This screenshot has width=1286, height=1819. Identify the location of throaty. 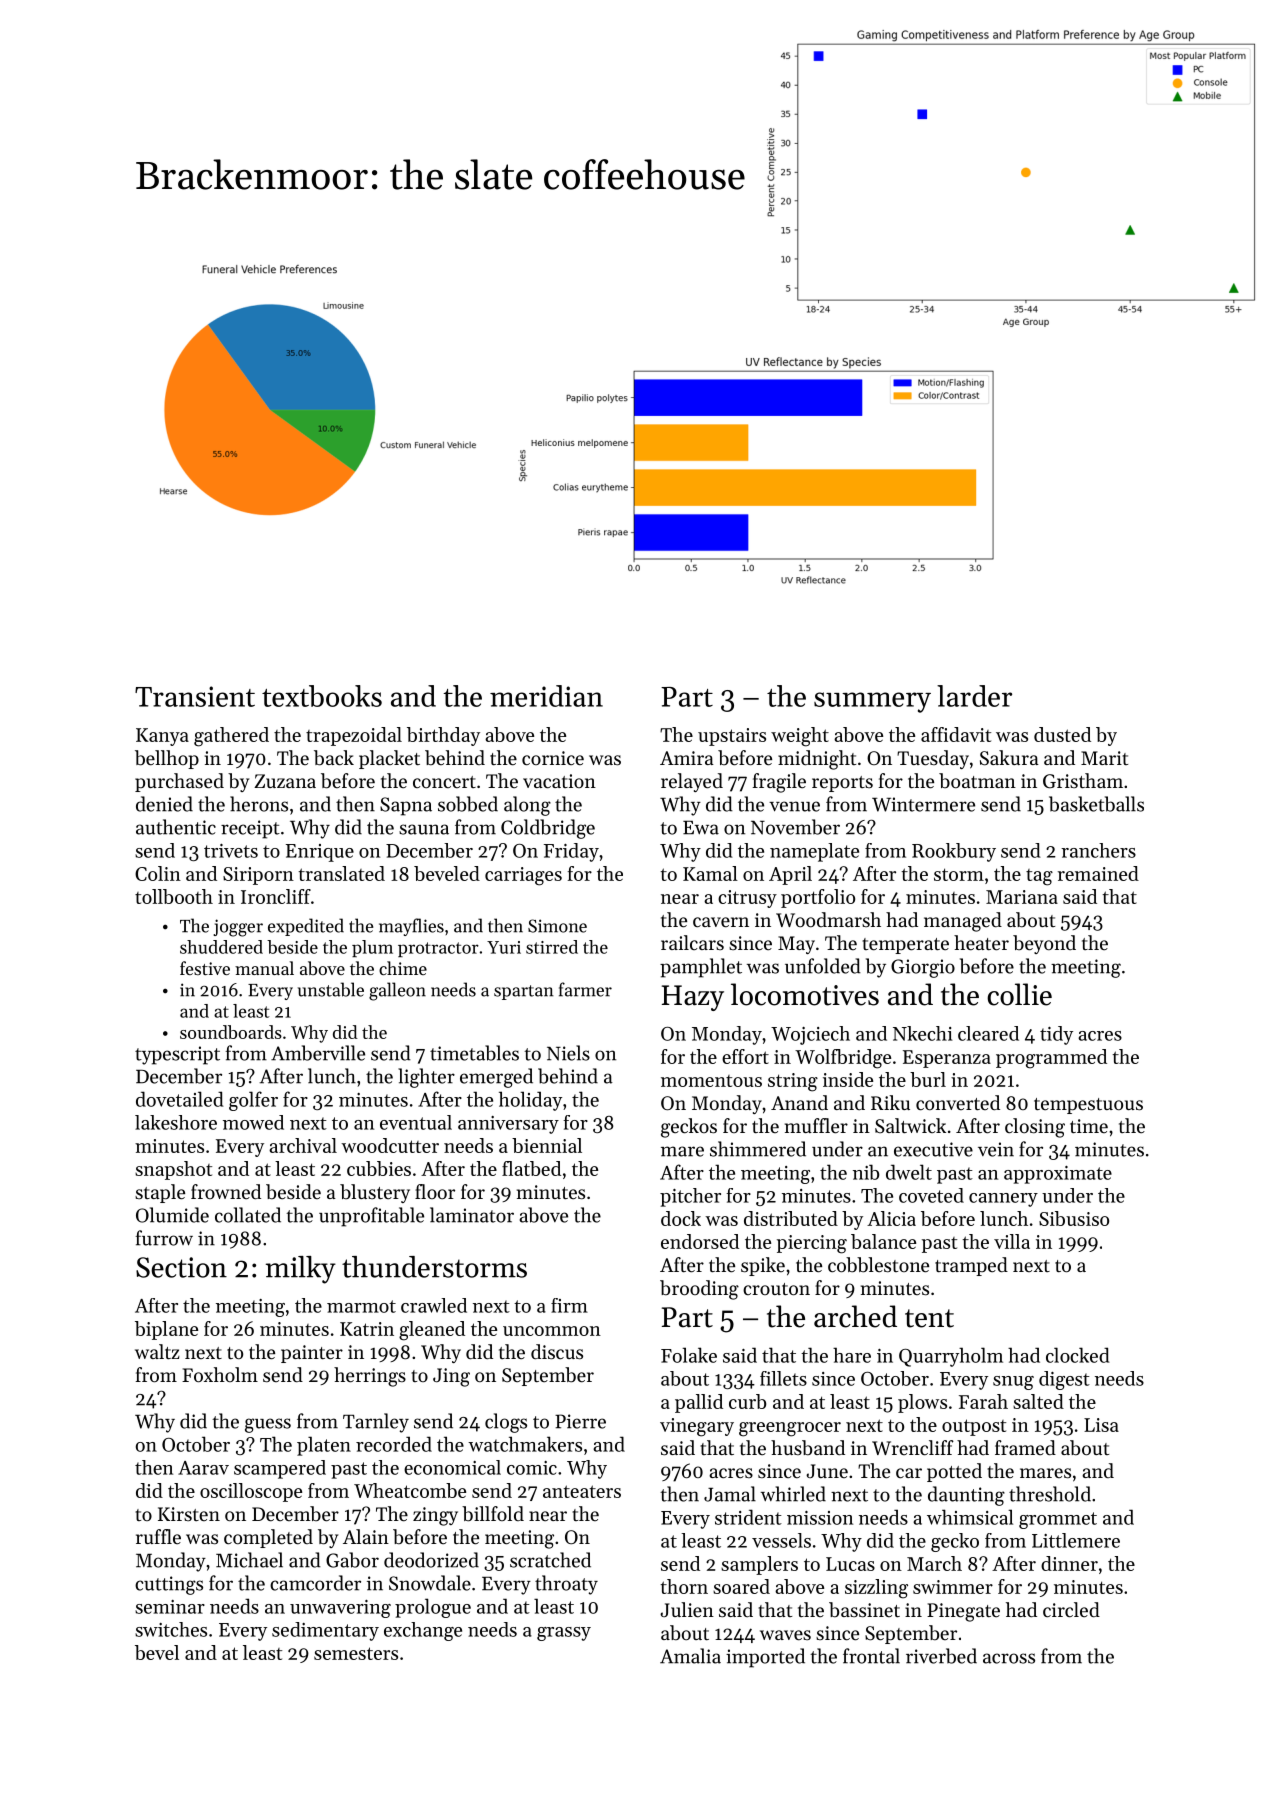
(566, 1585).
